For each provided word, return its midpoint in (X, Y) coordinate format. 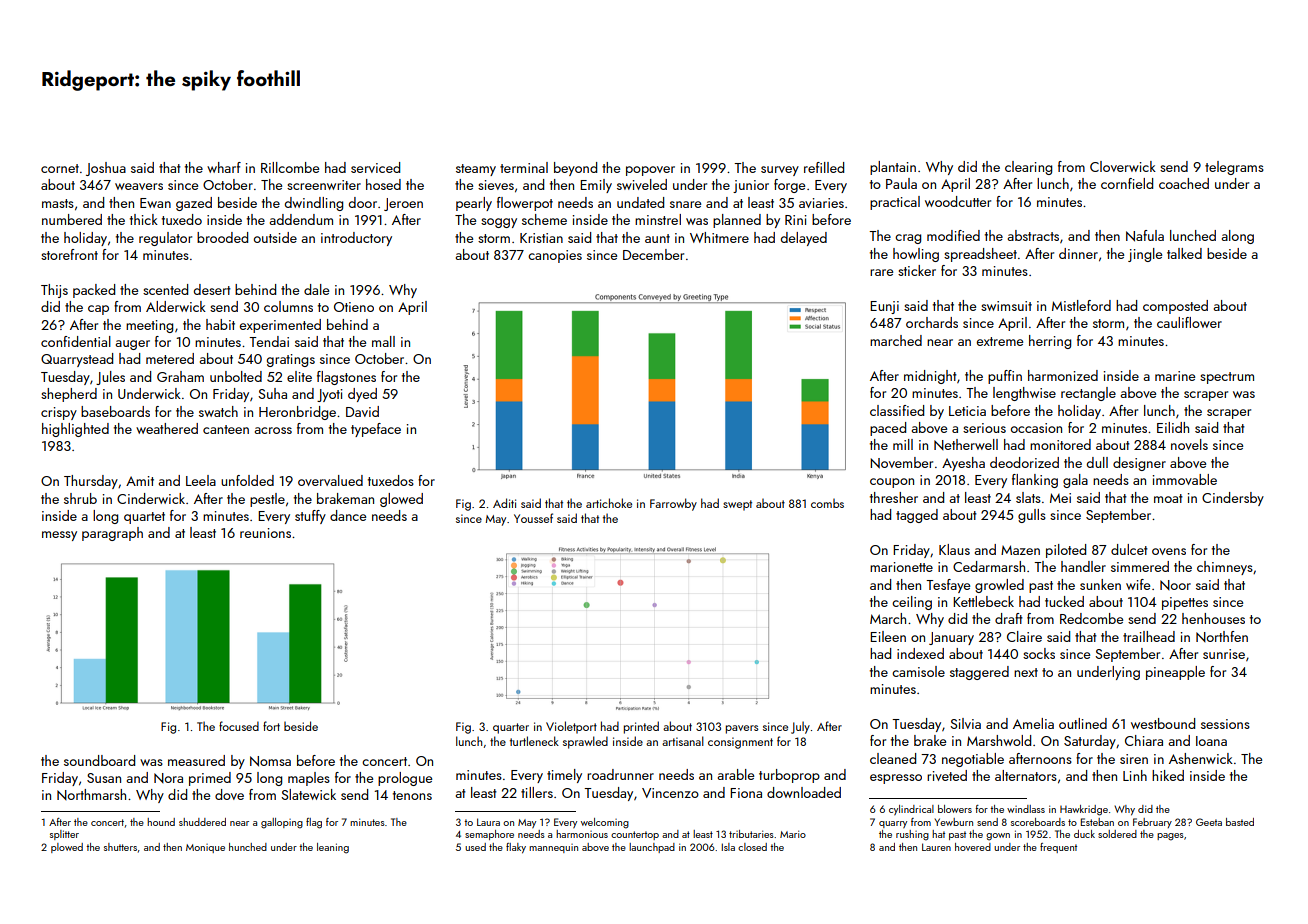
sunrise (1224, 654)
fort (271, 726)
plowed (67, 848)
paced (888, 429)
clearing (1028, 168)
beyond (575, 169)
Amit (140, 481)
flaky (516, 848)
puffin (1005, 377)
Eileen (888, 636)
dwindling (314, 204)
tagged (917, 516)
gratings (291, 360)
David (362, 411)
